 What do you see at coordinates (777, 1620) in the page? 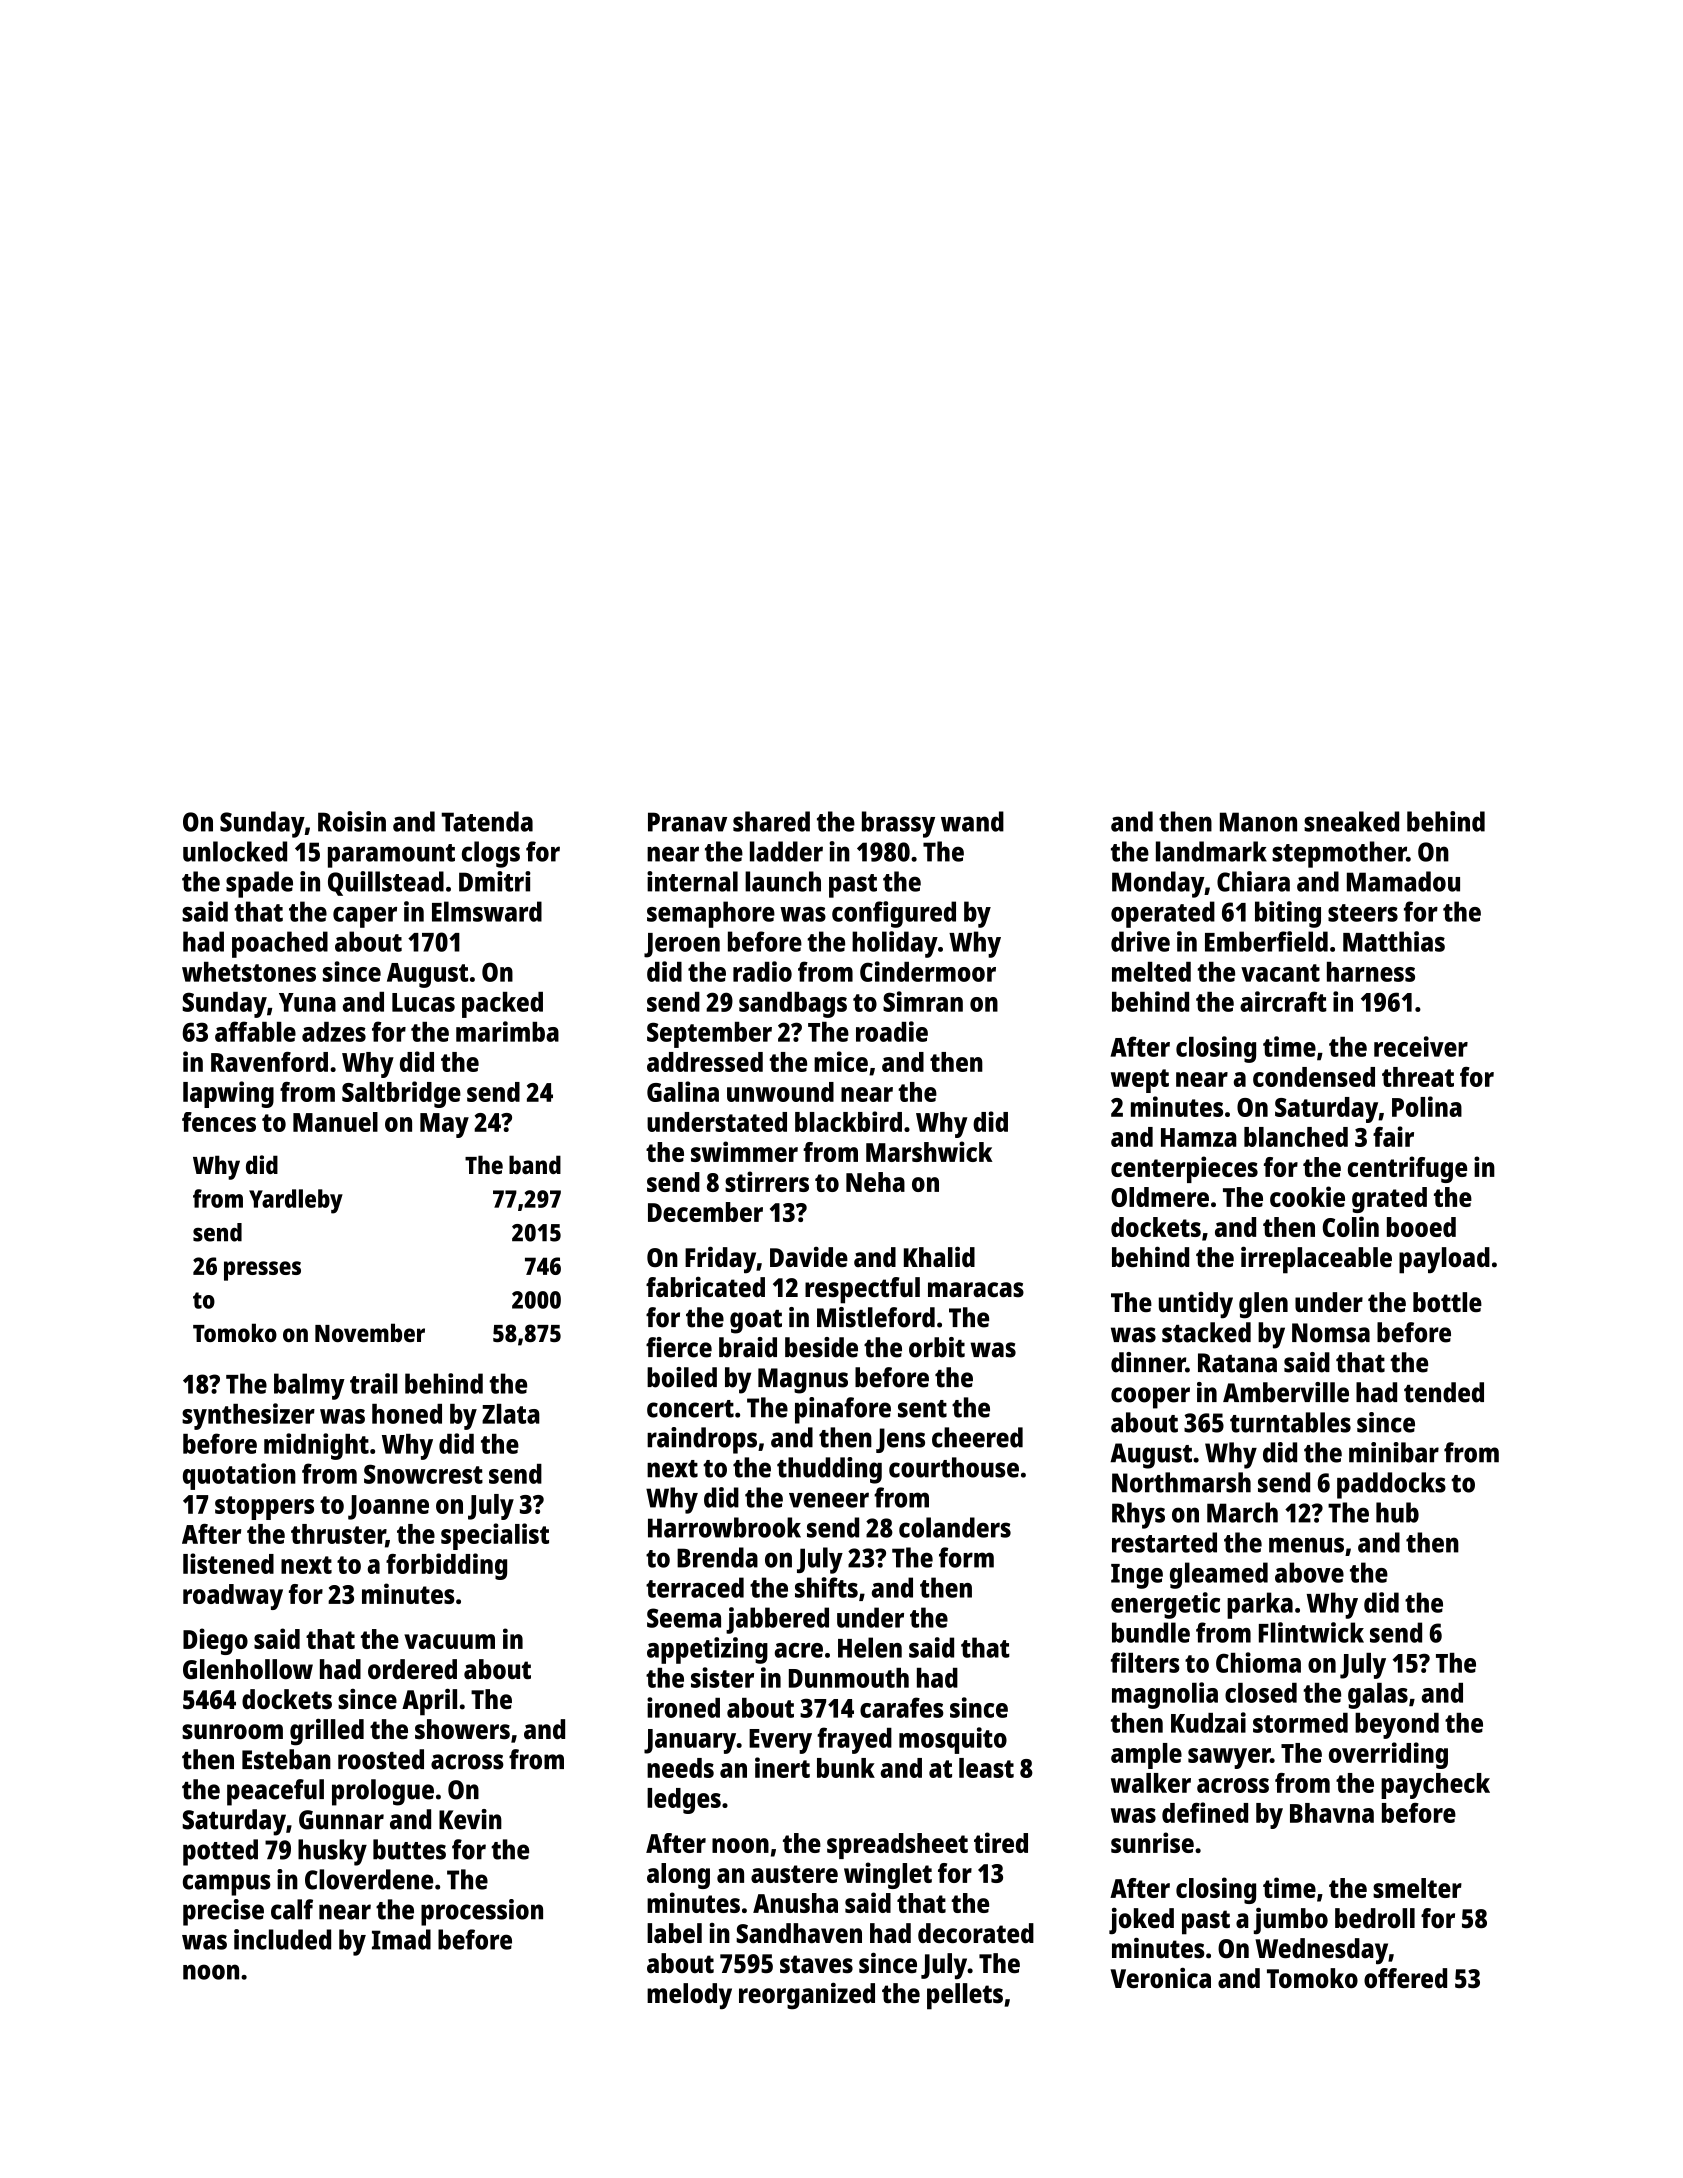
I see `jabbered` at bounding box center [777, 1620].
